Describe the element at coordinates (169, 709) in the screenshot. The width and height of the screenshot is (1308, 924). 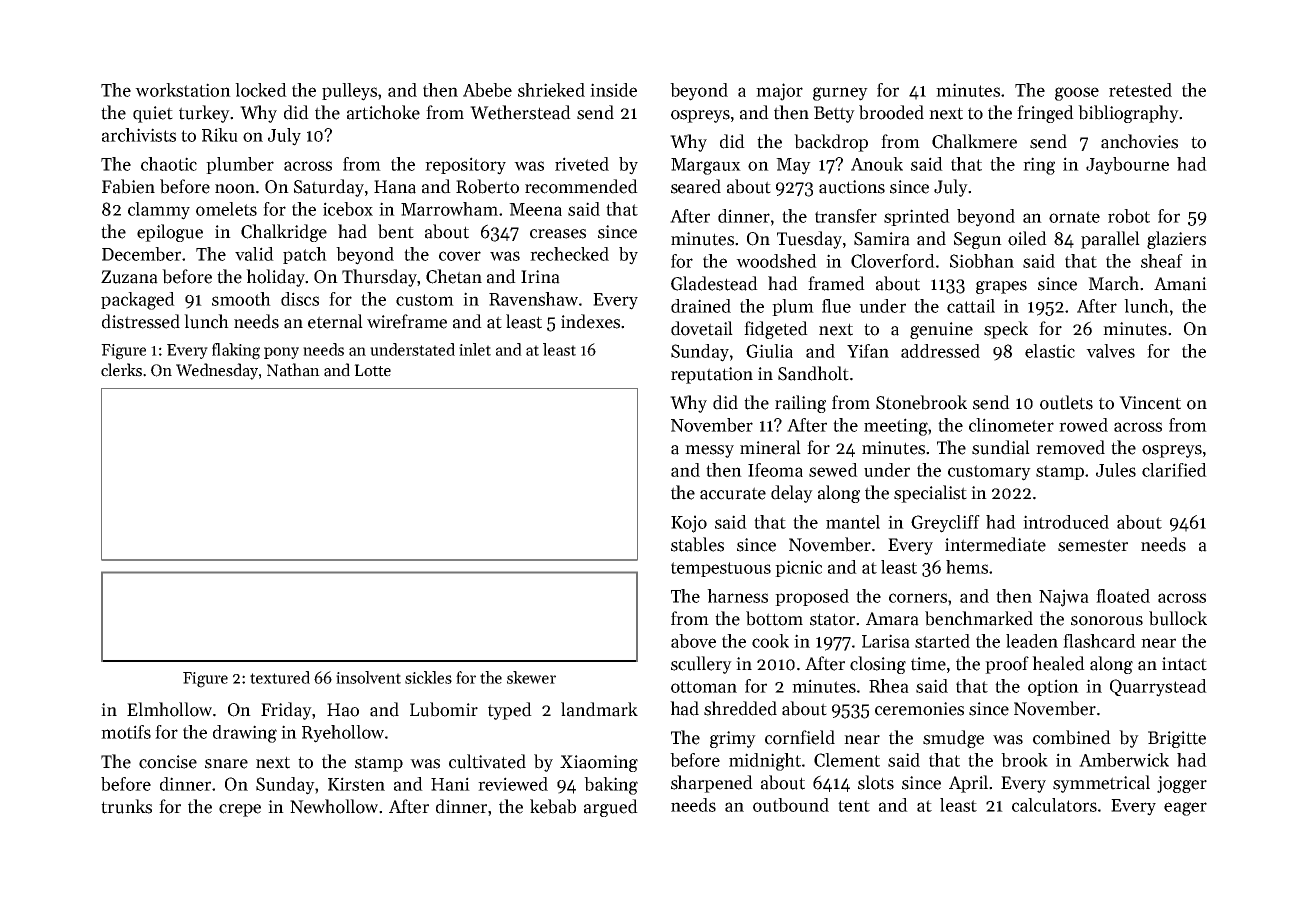
I see `Elmhollow` at that location.
